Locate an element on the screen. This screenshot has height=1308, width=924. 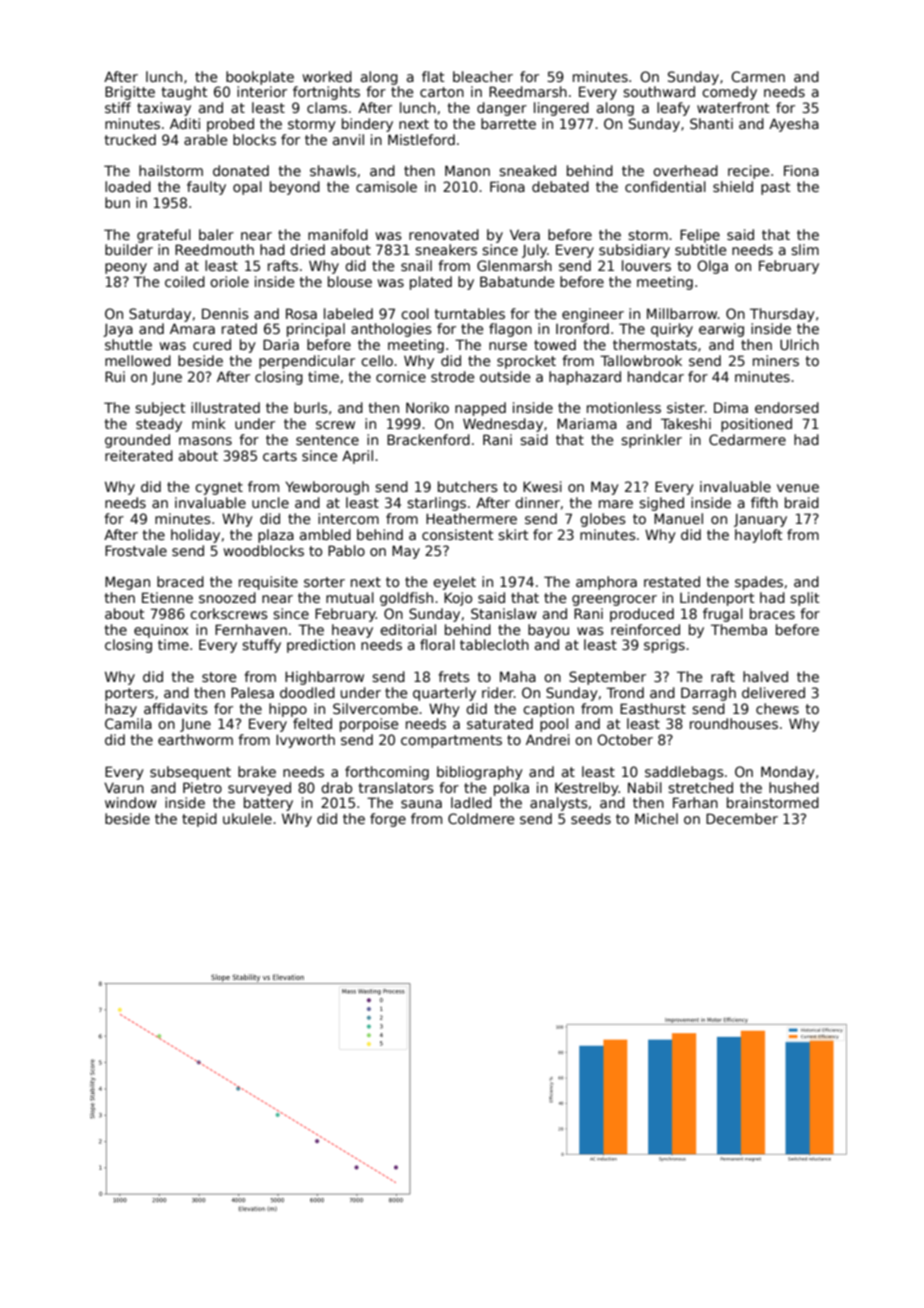
venue is located at coordinates (798, 488).
